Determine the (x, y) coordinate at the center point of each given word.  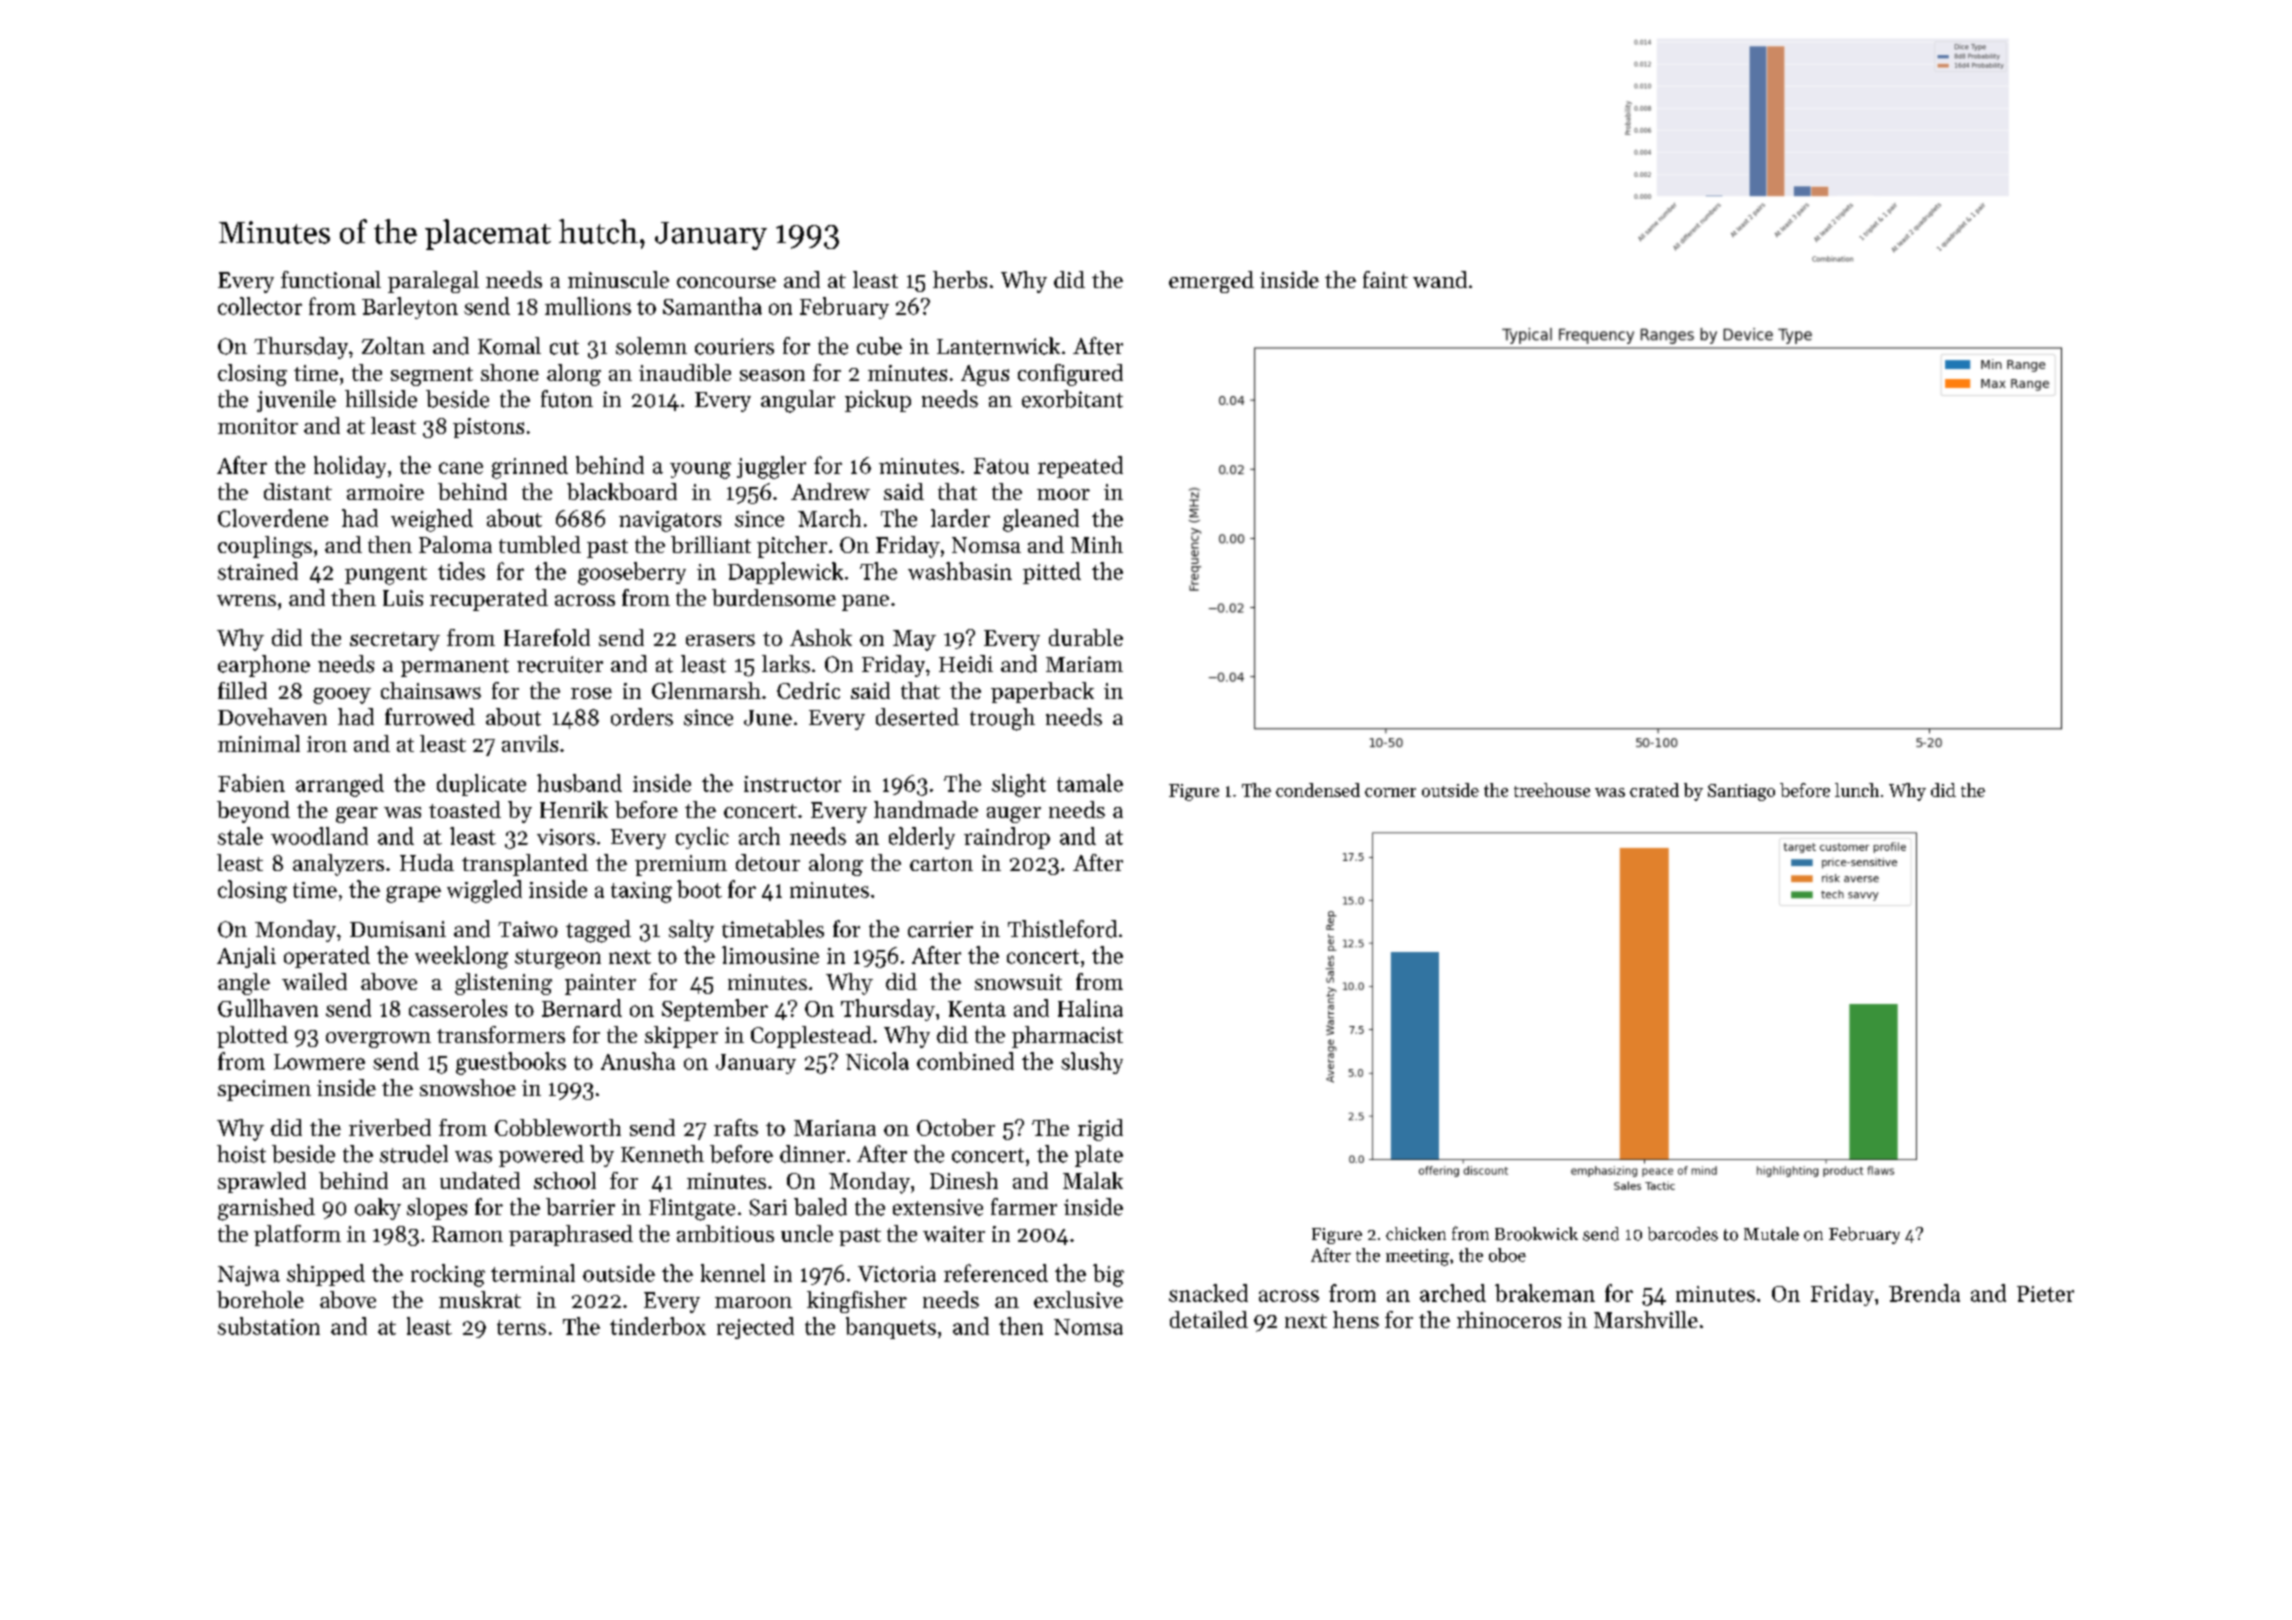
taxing (641, 892)
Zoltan (393, 346)
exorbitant (1072, 399)
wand (1440, 279)
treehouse (1552, 790)
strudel (414, 1154)
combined (965, 1061)
